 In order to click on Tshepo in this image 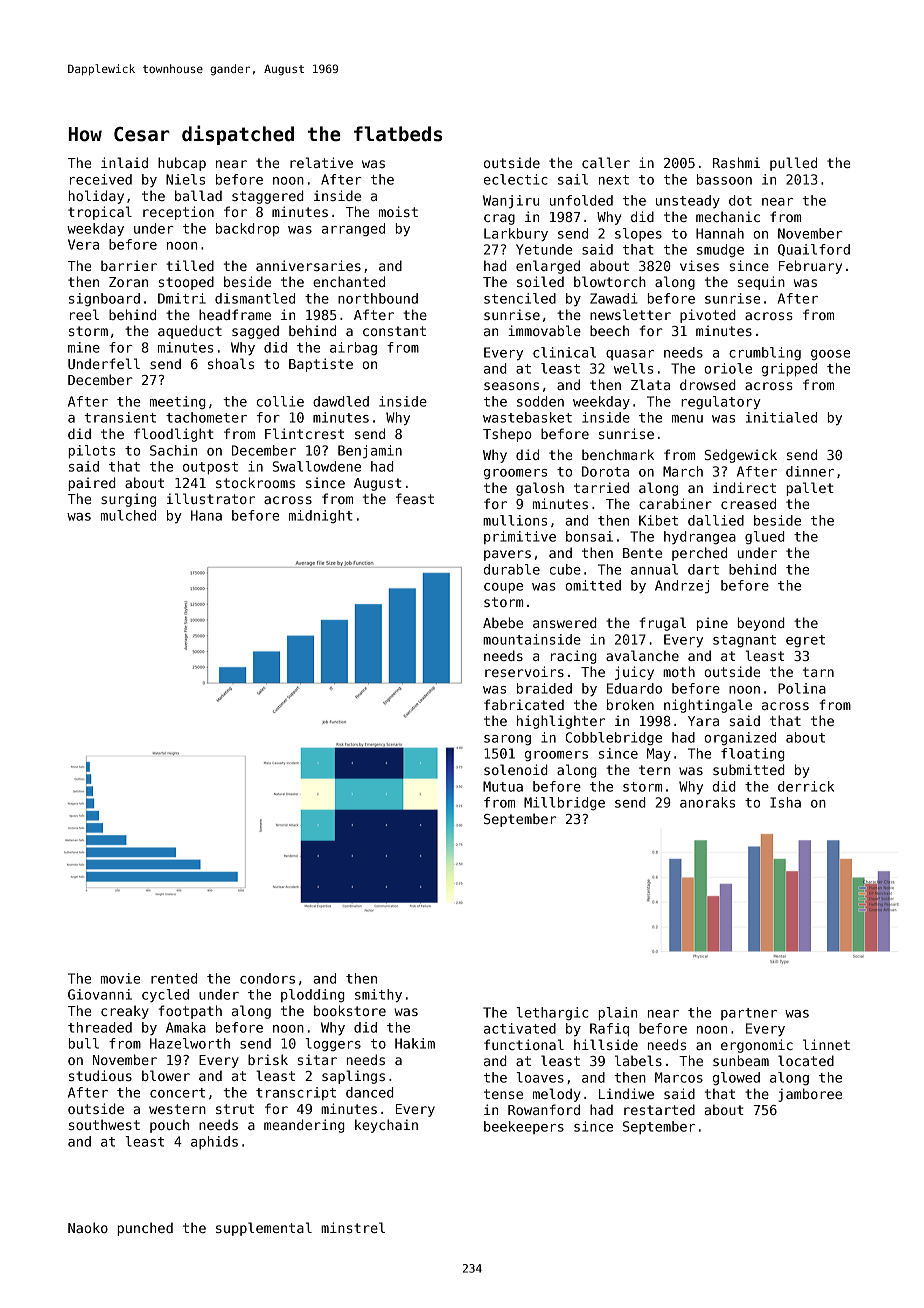, I will do `click(507, 435)`.
